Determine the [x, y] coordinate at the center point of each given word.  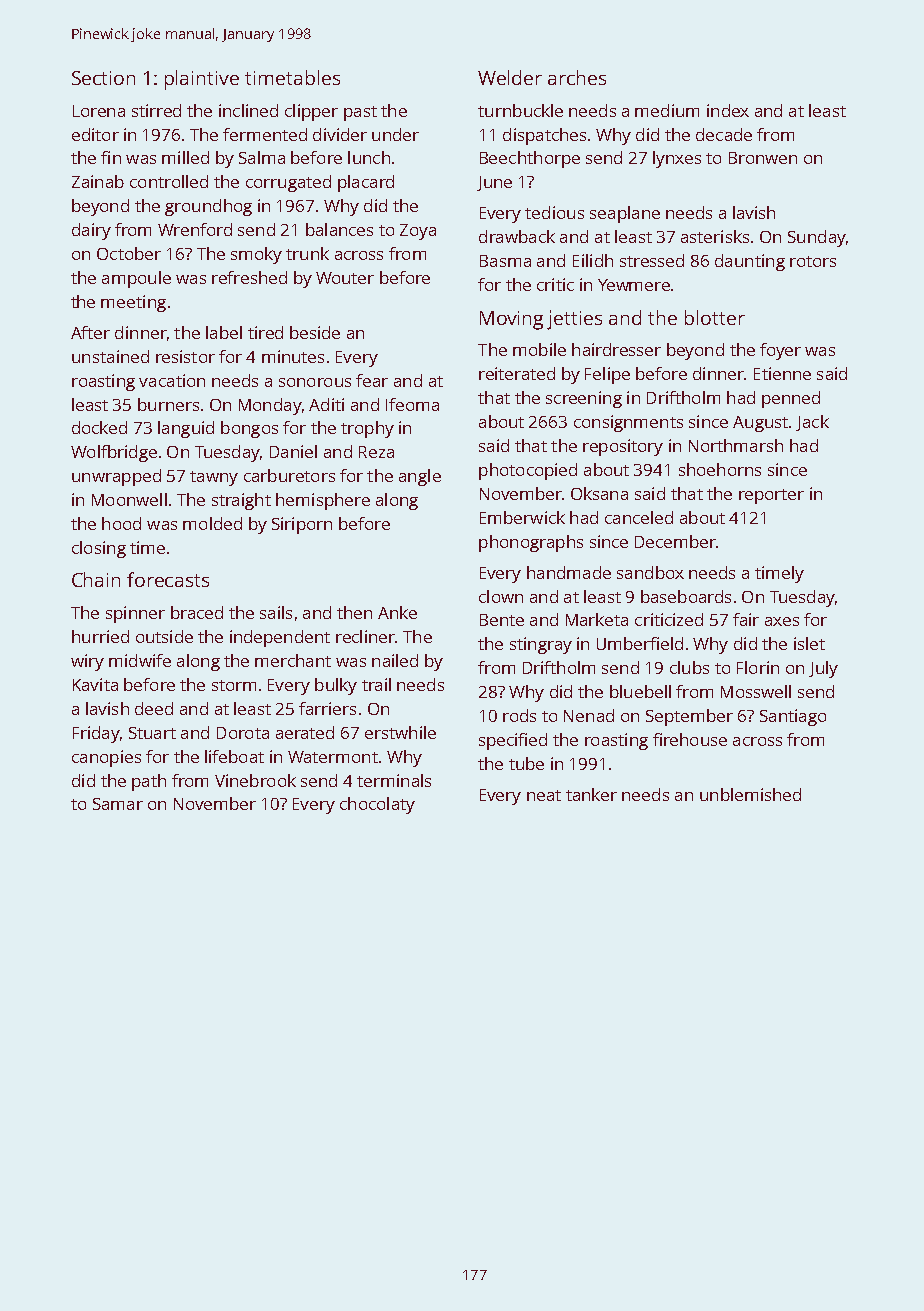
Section [103, 78]
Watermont [333, 757]
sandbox [650, 572]
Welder [510, 77]
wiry [87, 662]
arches [577, 77]
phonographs [531, 543]
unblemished [750, 794]
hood [121, 523]
